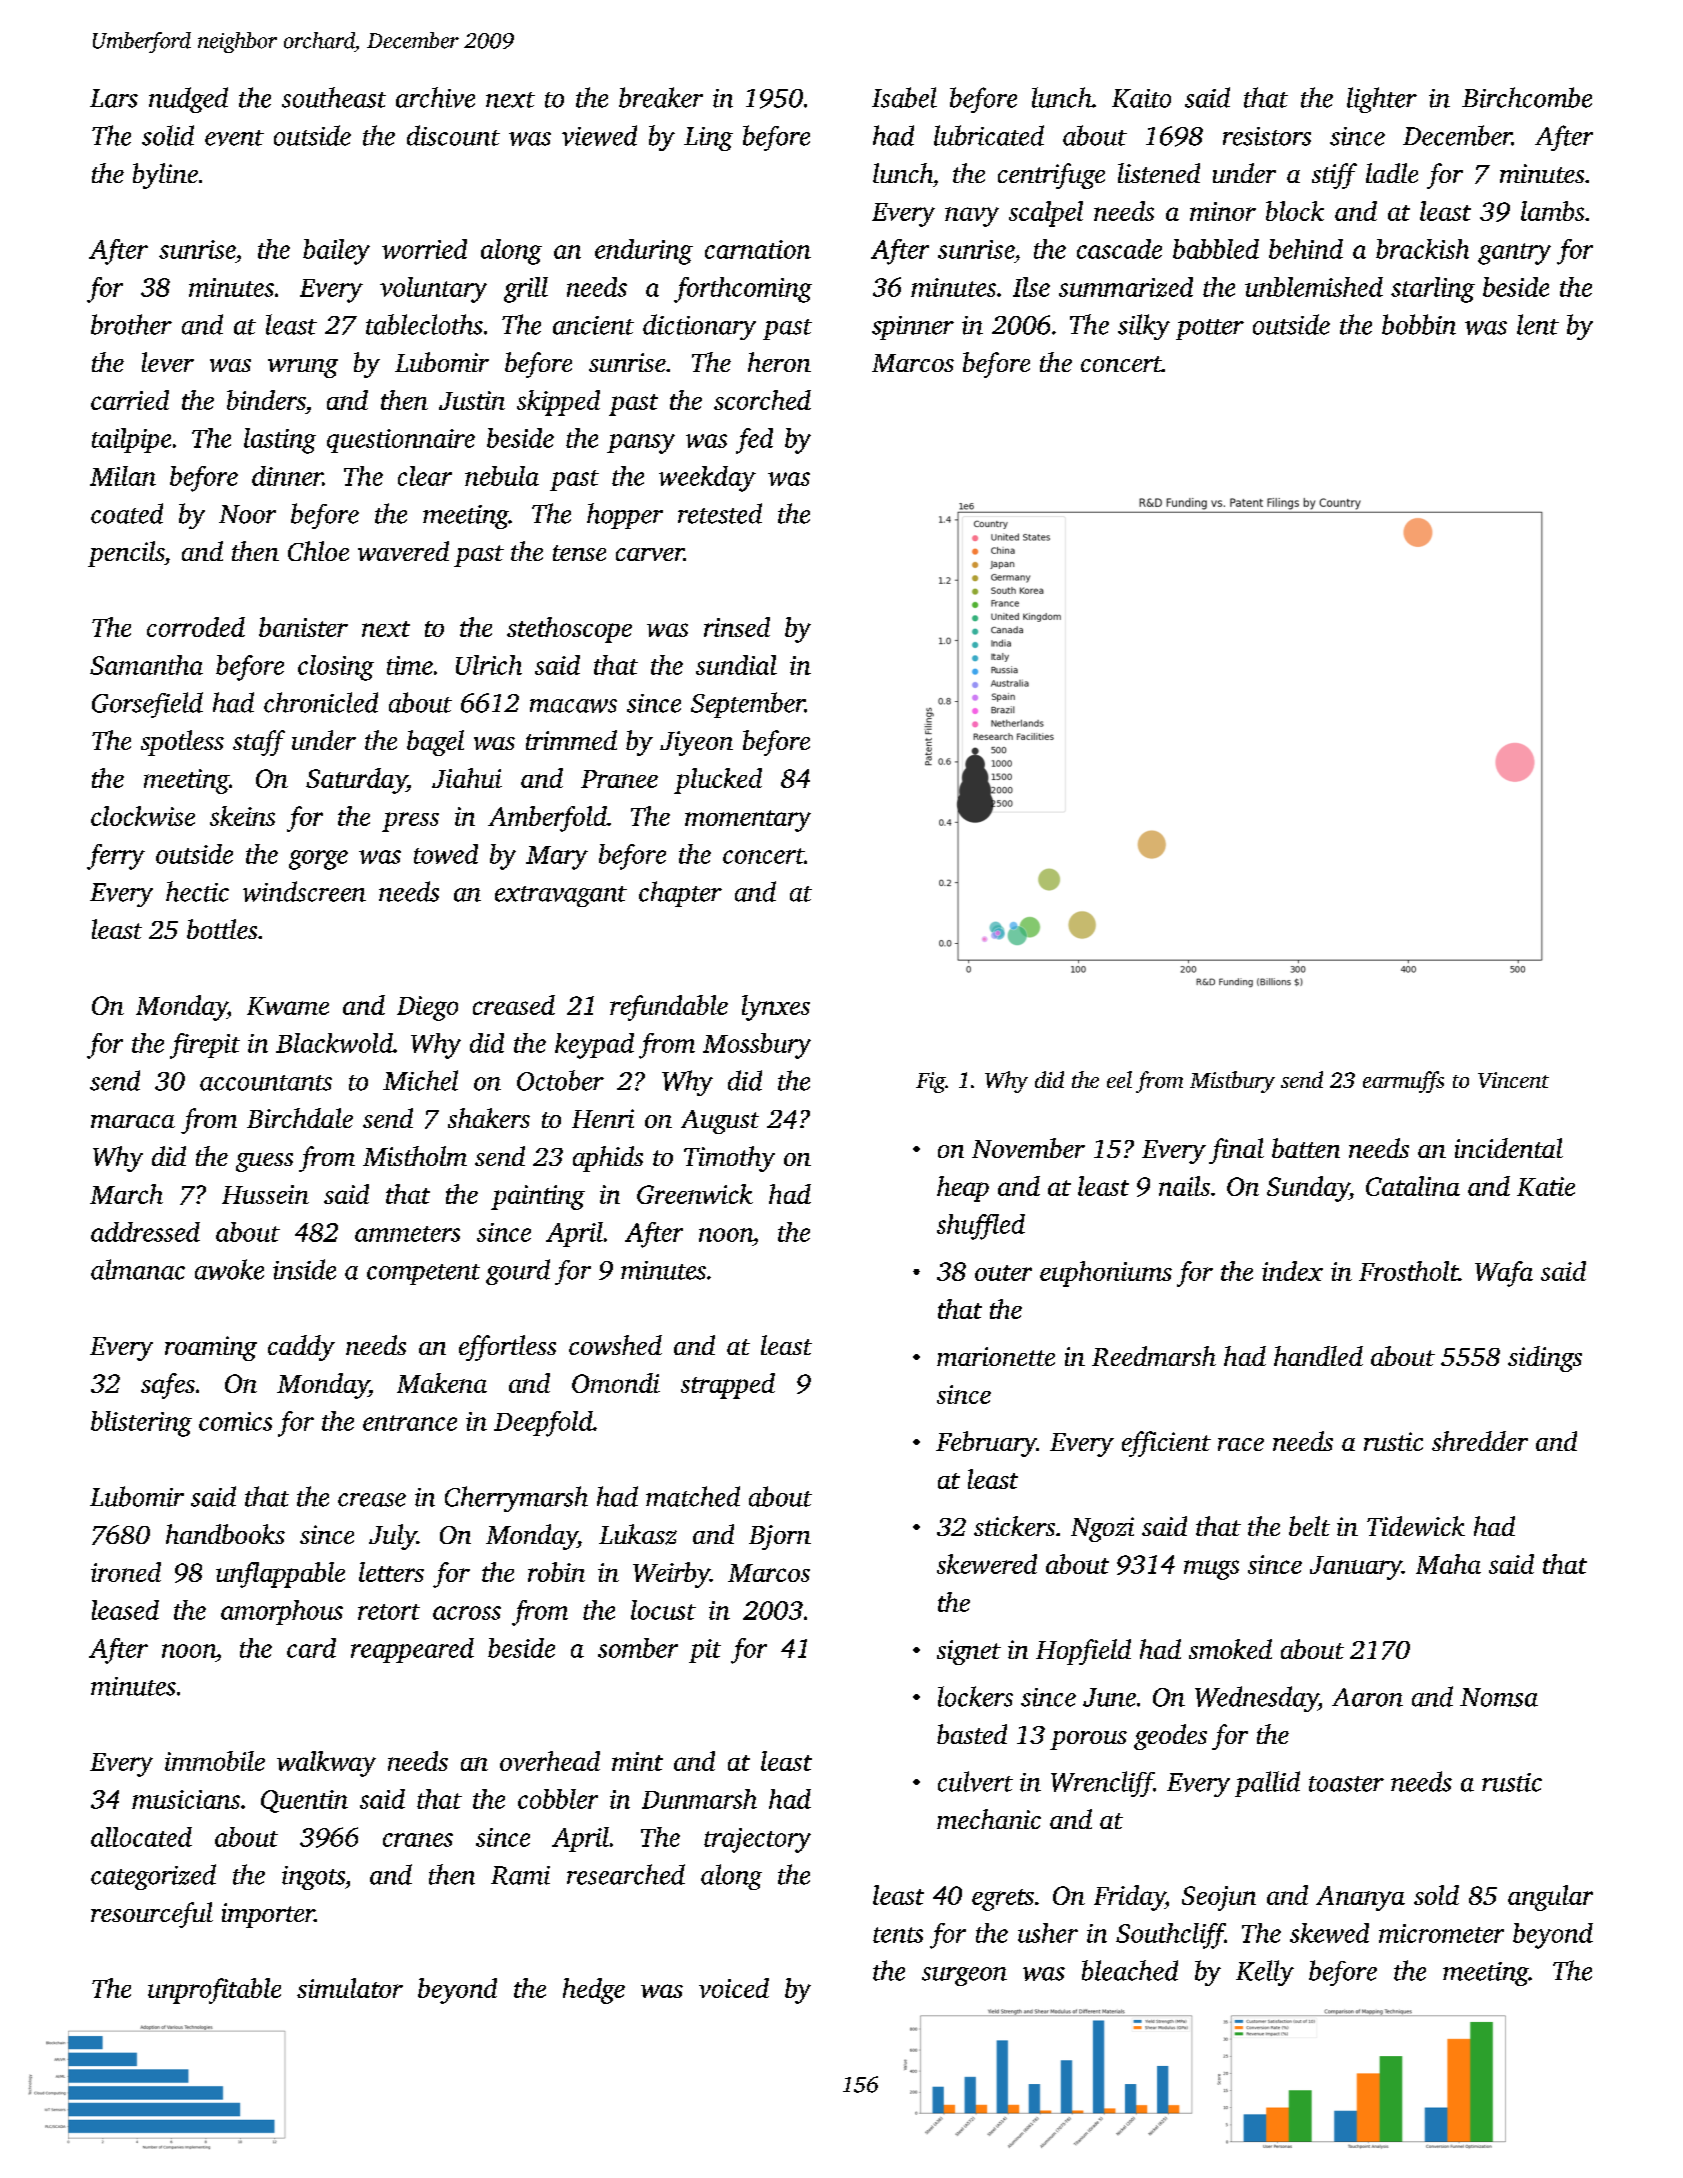 This image has width=1683, height=2178. I want to click on gantry, so click(1514, 254).
